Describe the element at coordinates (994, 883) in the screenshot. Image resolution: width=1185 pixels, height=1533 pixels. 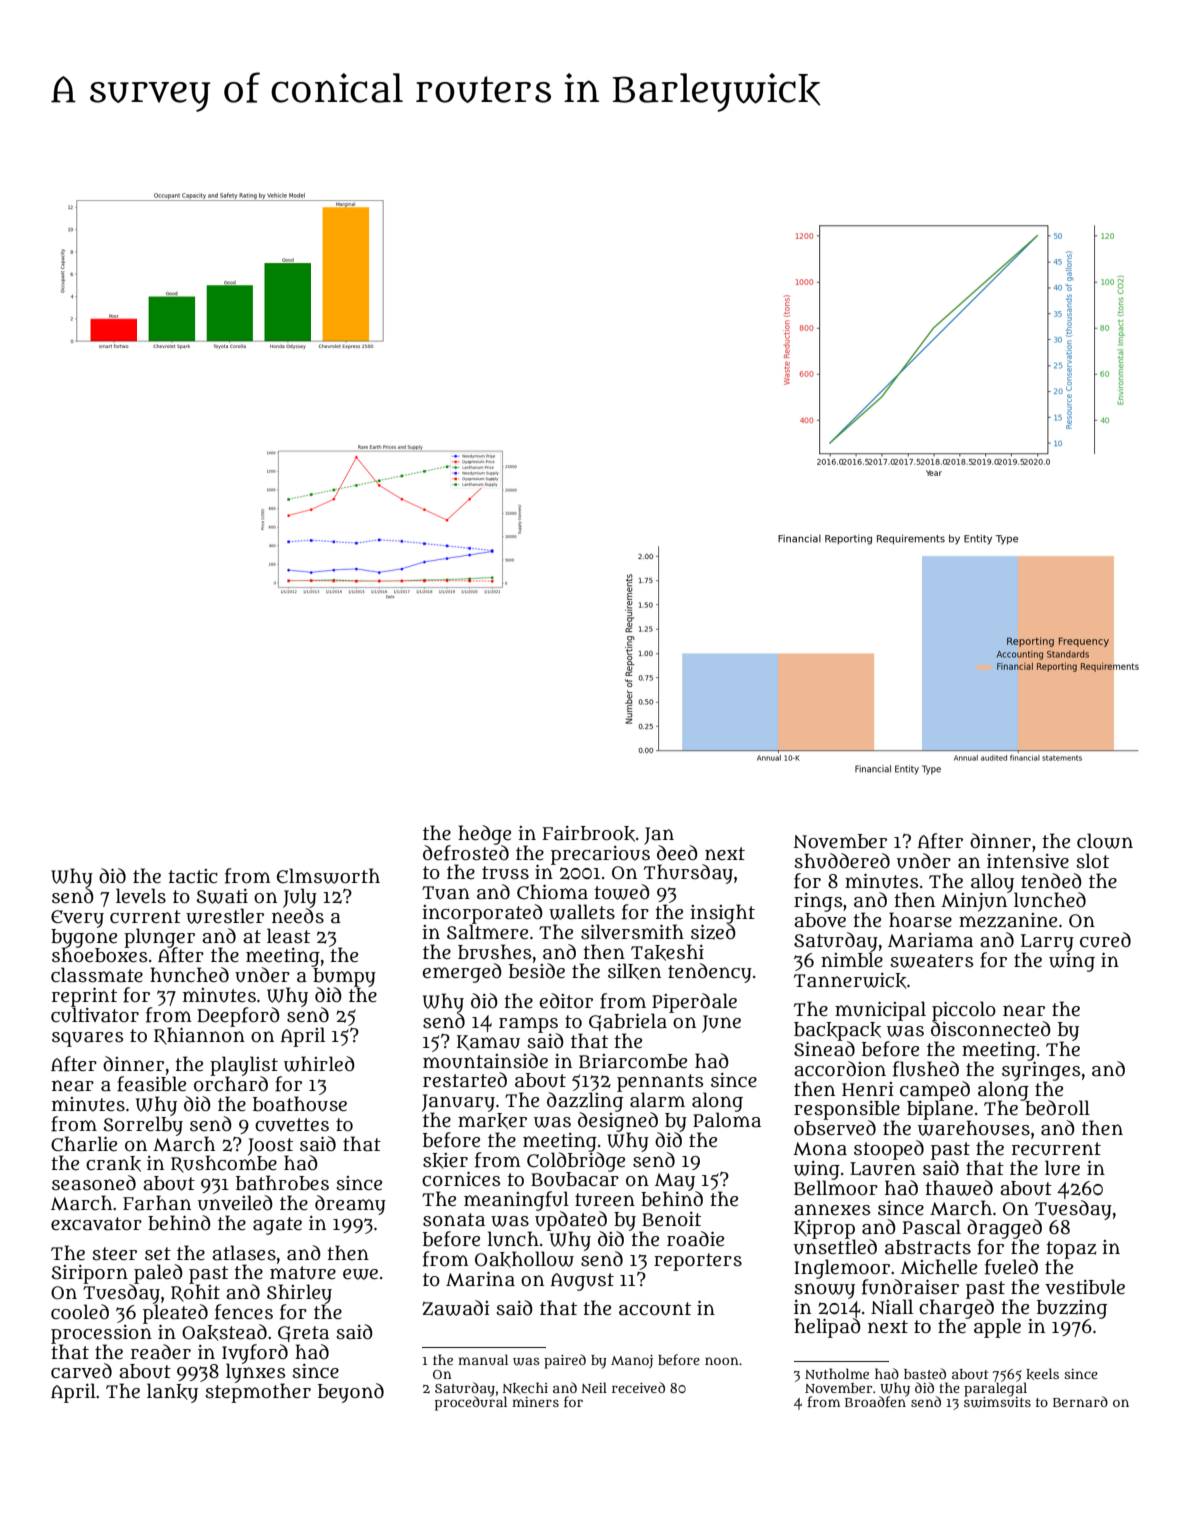
I see `alloy` at that location.
